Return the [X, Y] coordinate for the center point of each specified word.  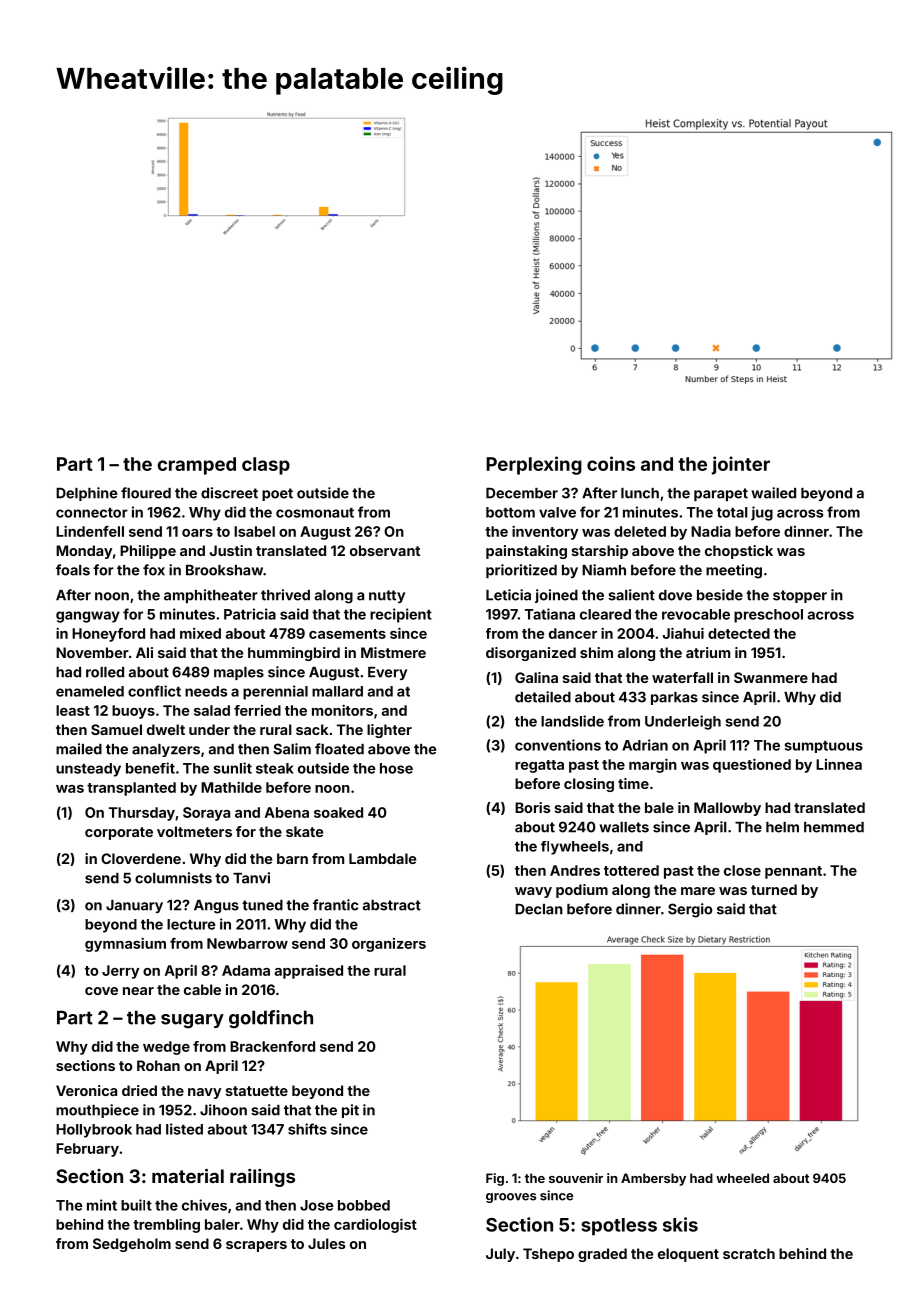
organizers [389, 945]
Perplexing [534, 465]
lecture [191, 924]
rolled [105, 672]
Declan [539, 909]
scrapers [256, 1246]
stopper [800, 596]
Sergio [690, 910]
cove [101, 991]
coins [611, 463]
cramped [196, 466]
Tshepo [548, 1255]
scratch [749, 1253]
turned [774, 889]
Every [387, 673]
